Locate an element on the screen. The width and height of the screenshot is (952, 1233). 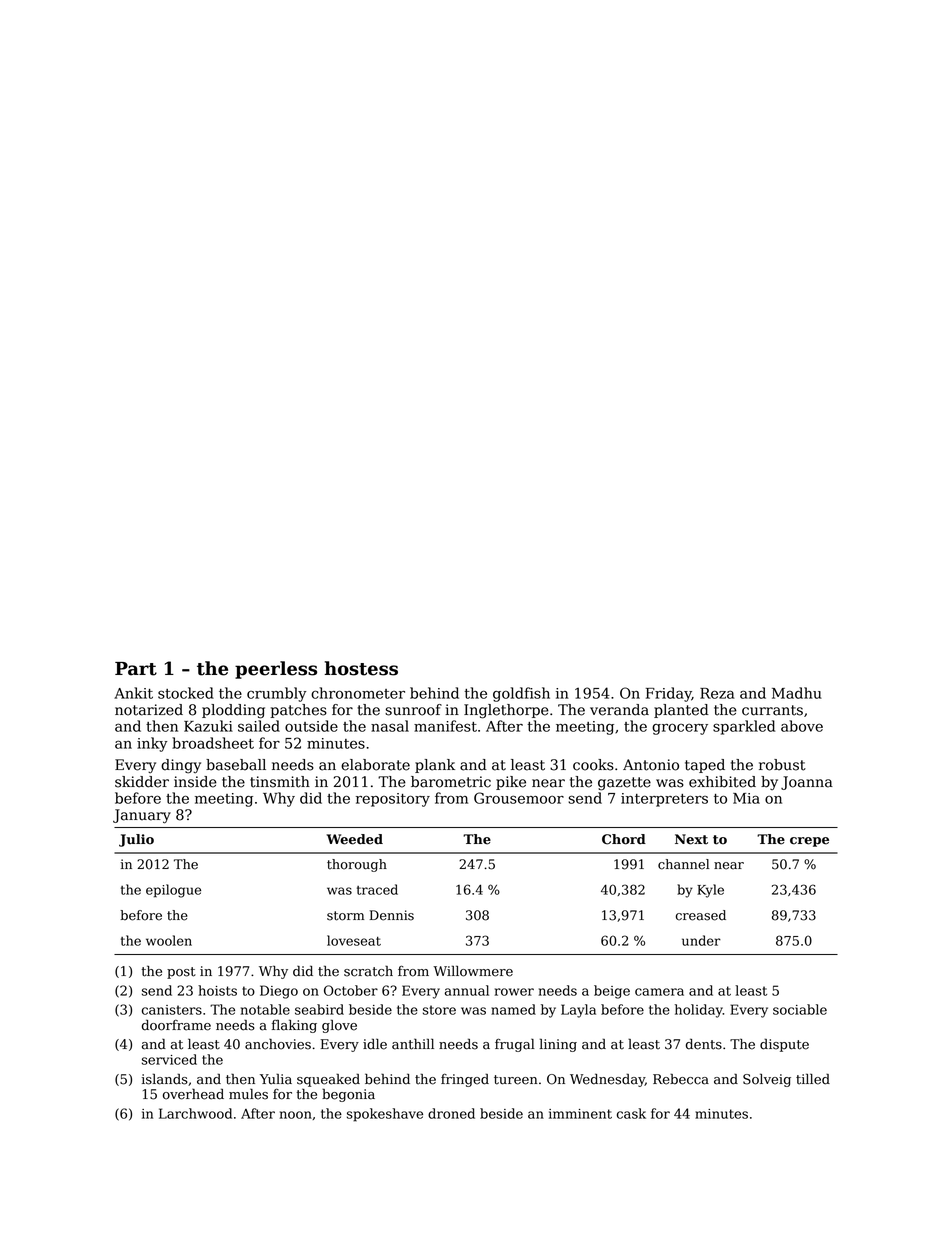
anchovies is located at coordinates (278, 1044).
